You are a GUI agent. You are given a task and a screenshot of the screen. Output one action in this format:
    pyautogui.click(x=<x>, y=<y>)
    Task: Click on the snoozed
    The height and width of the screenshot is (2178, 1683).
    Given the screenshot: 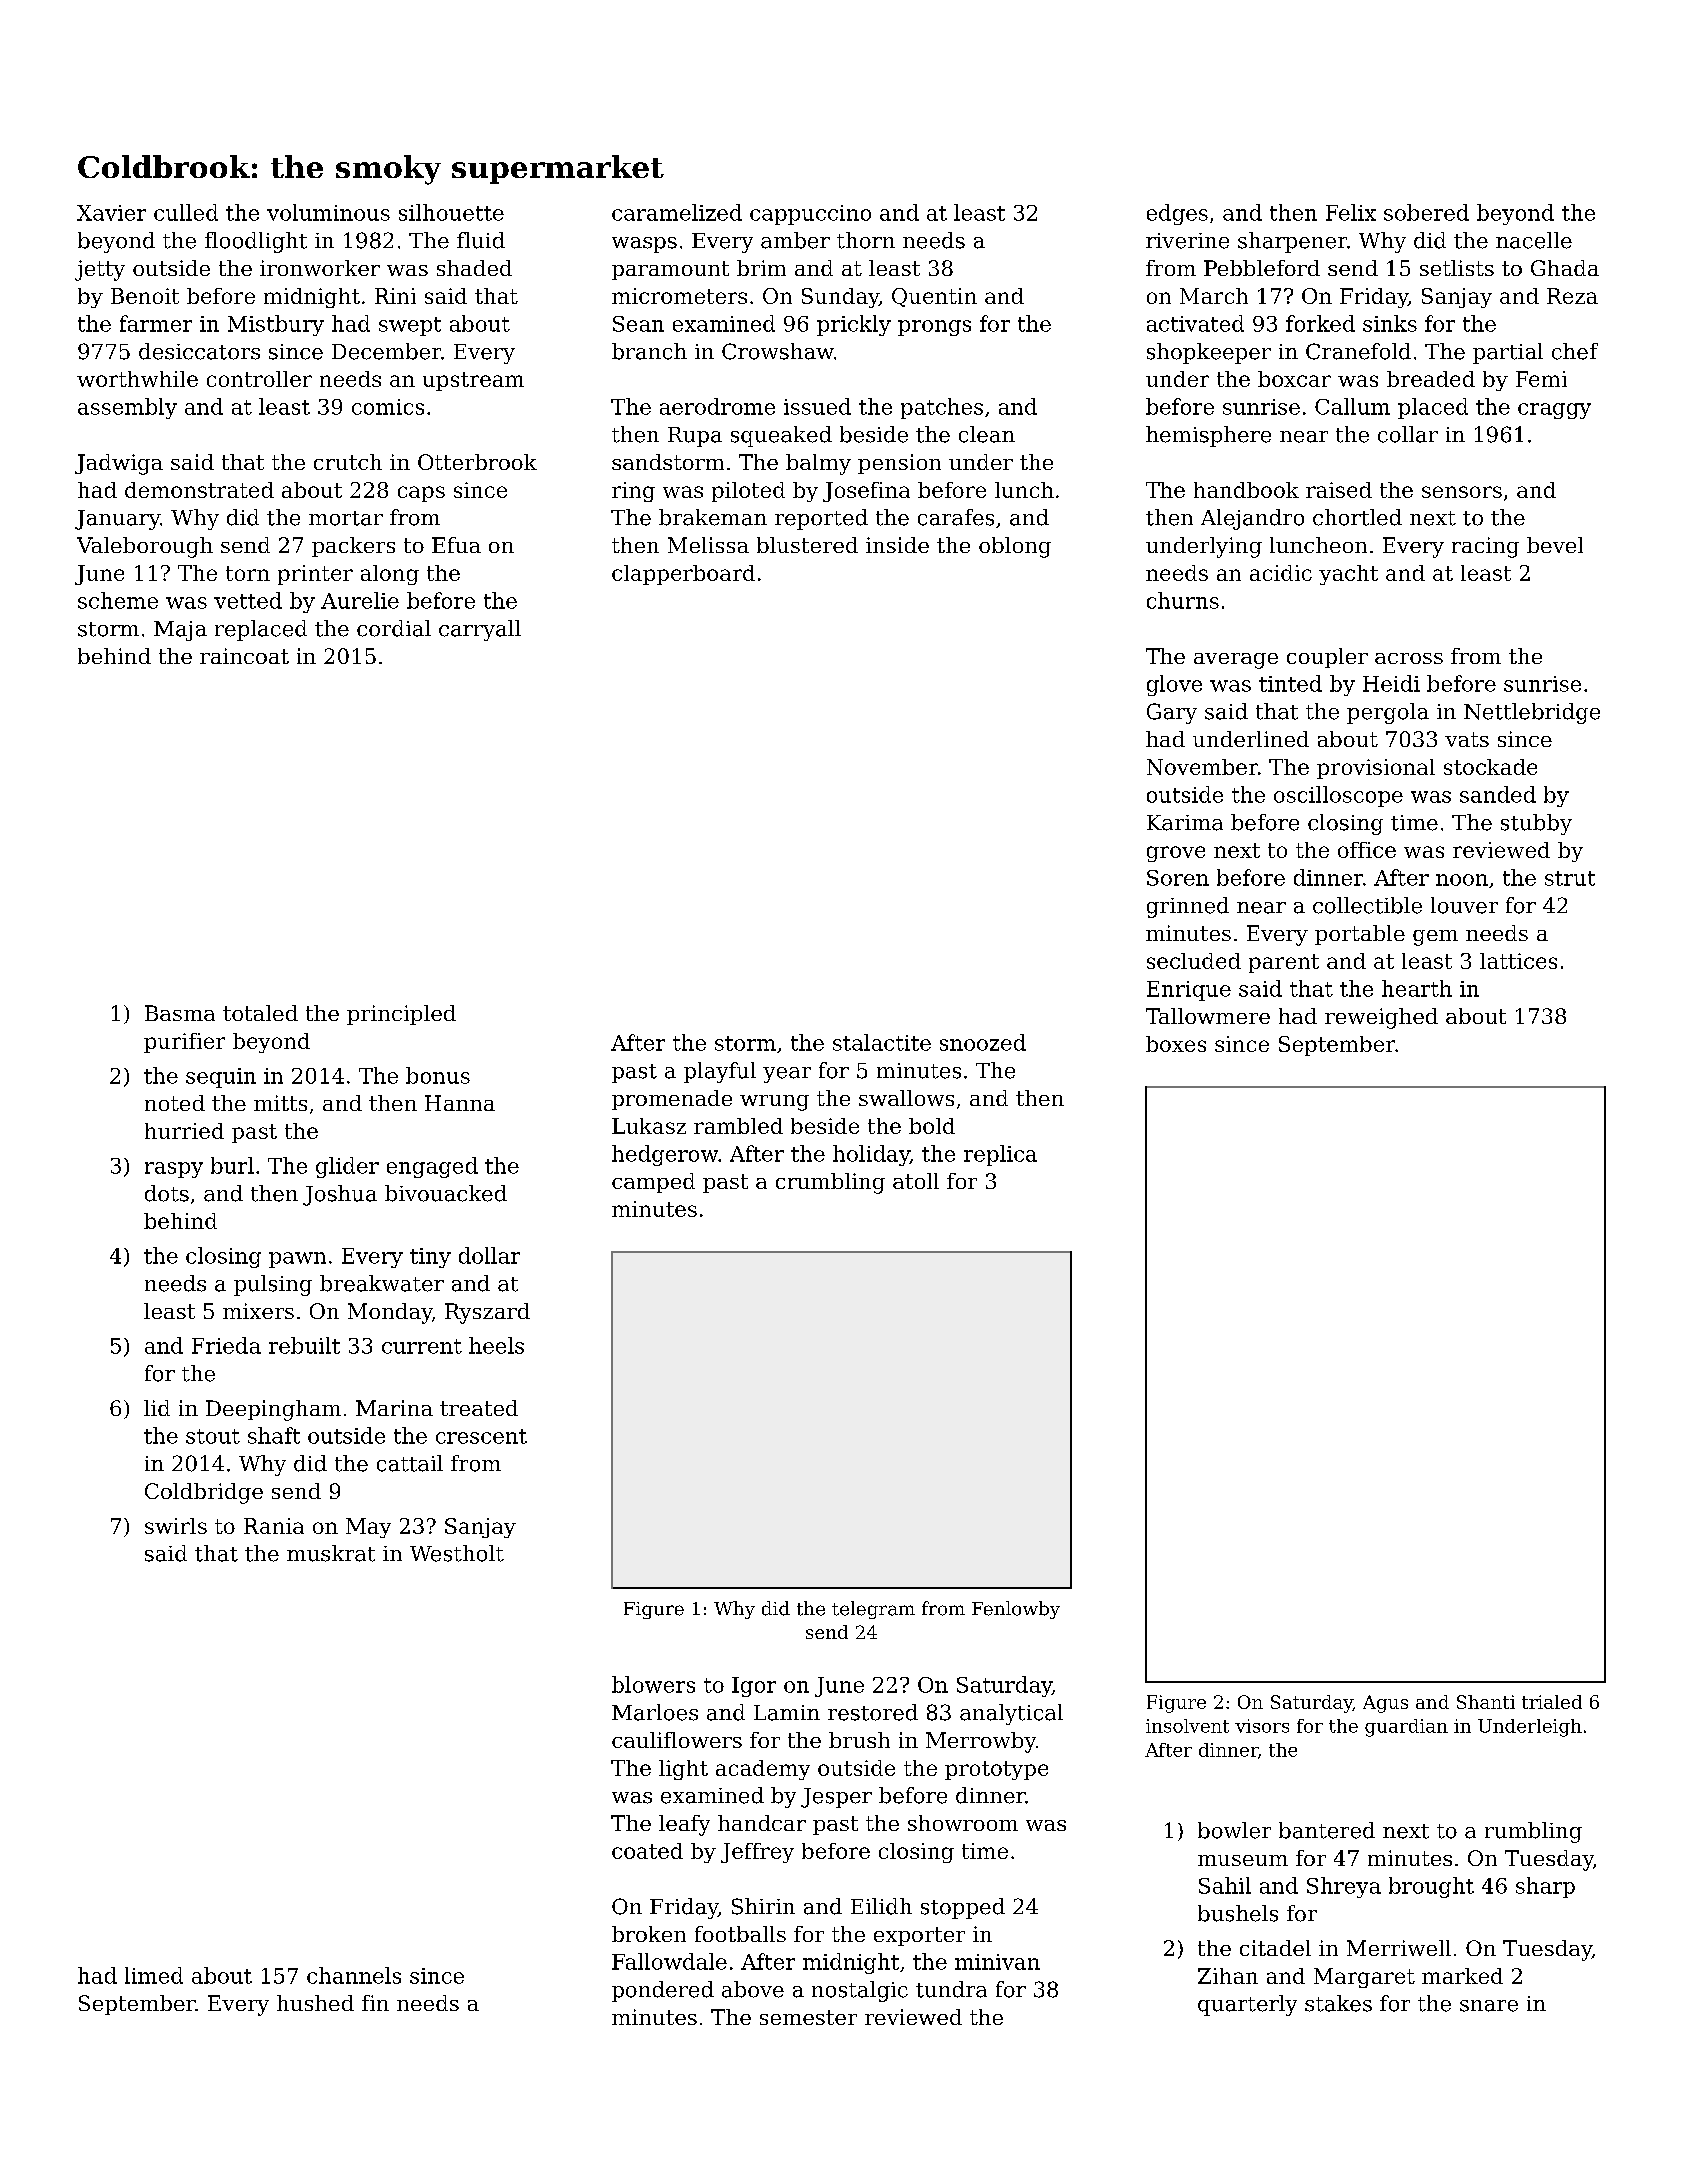 What is the action you would take?
    pyautogui.click(x=983, y=1042)
